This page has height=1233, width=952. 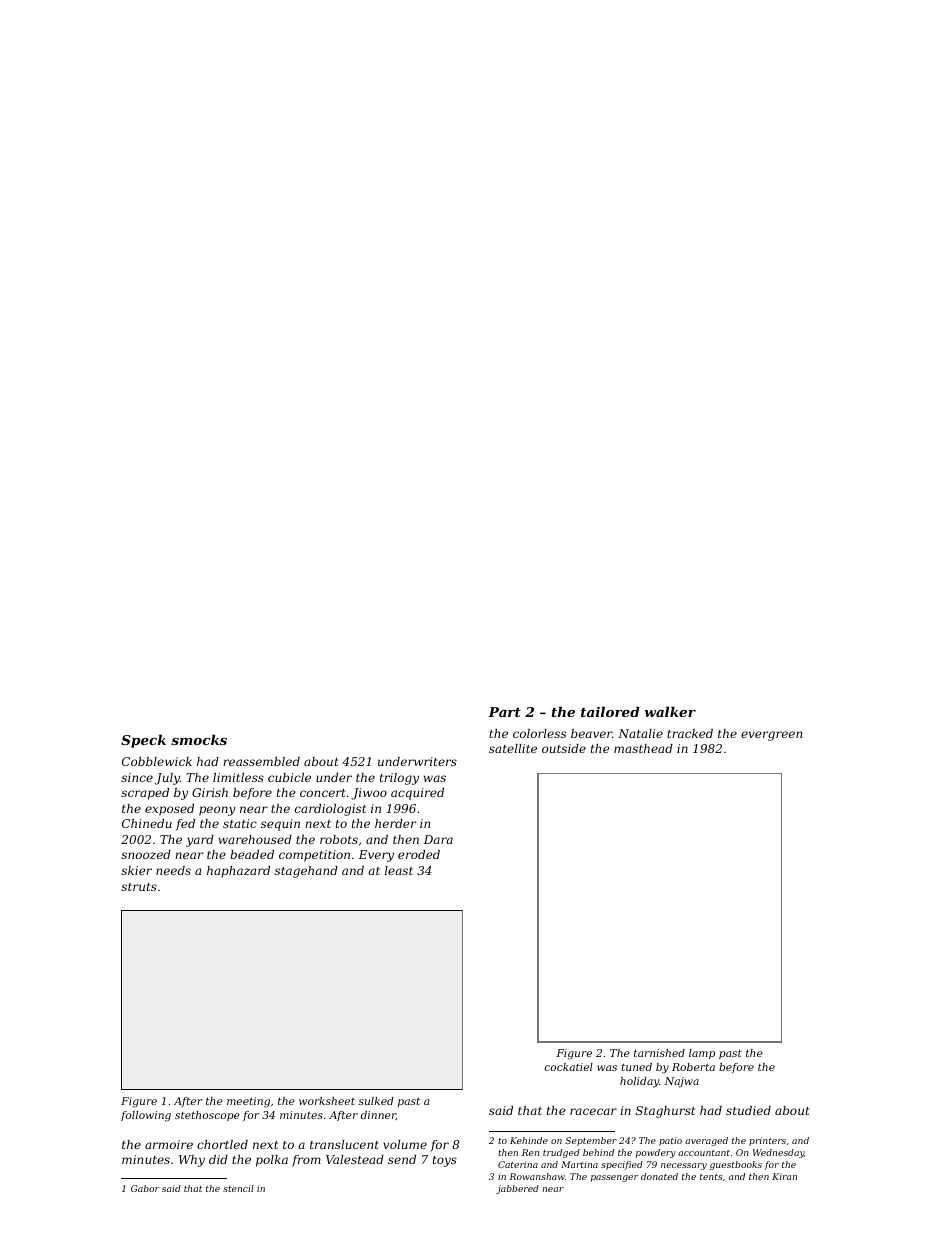 What do you see at coordinates (399, 779) in the page?
I see `trilogy` at bounding box center [399, 779].
